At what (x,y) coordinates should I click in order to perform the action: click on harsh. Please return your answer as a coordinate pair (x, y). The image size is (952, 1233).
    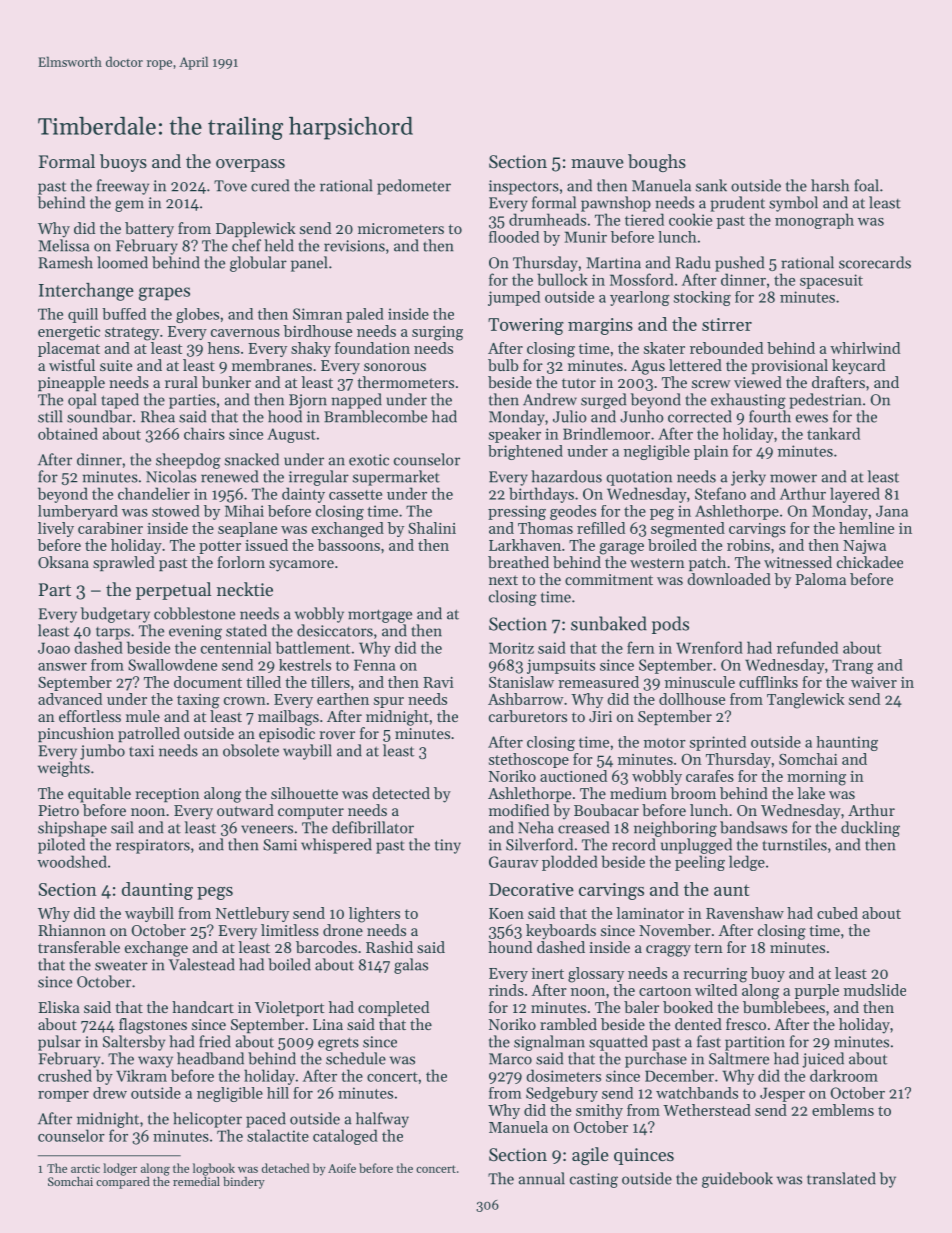
    Looking at the image, I should click on (830, 185).
